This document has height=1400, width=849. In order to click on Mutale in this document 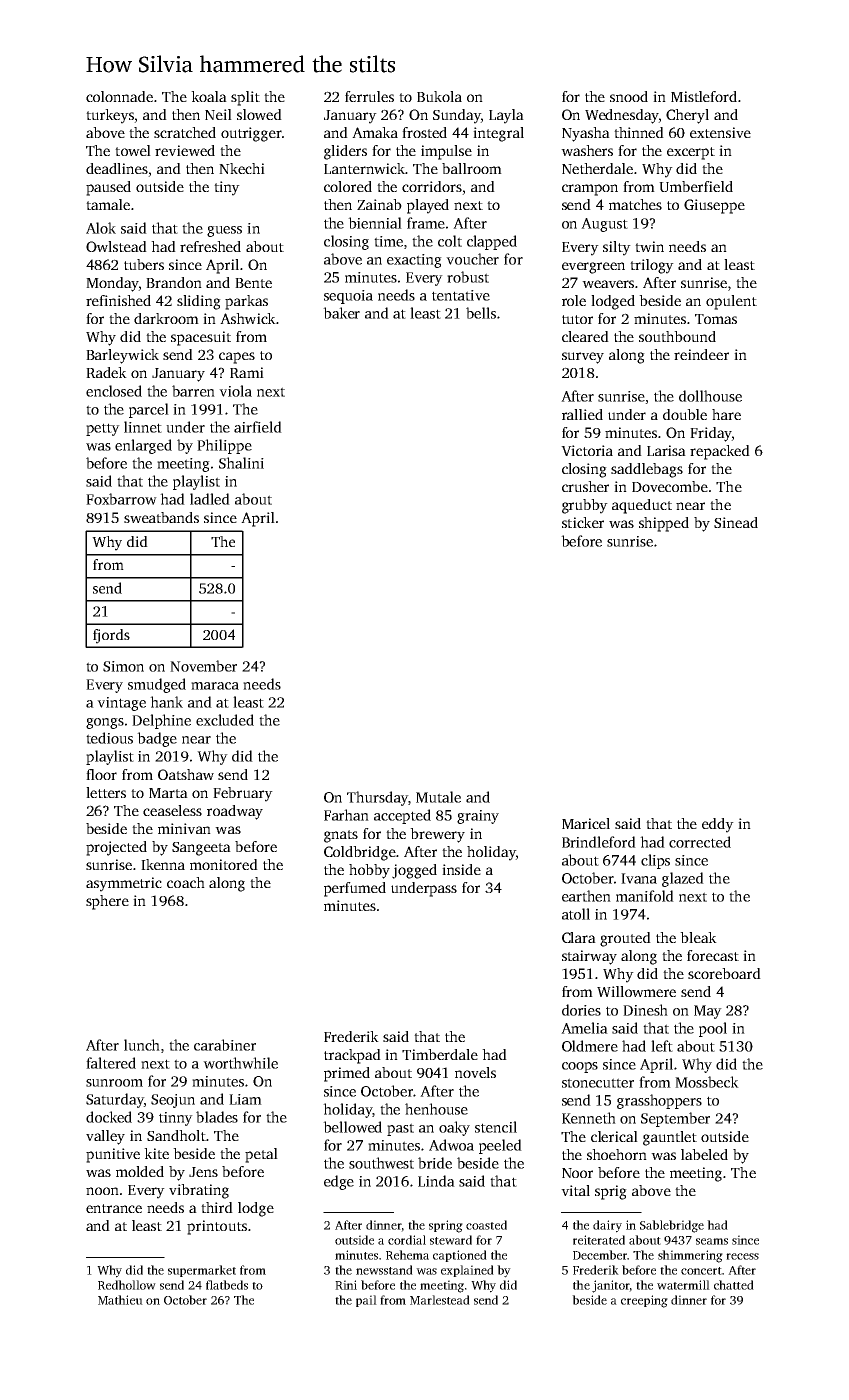, I will do `click(438, 797)`.
